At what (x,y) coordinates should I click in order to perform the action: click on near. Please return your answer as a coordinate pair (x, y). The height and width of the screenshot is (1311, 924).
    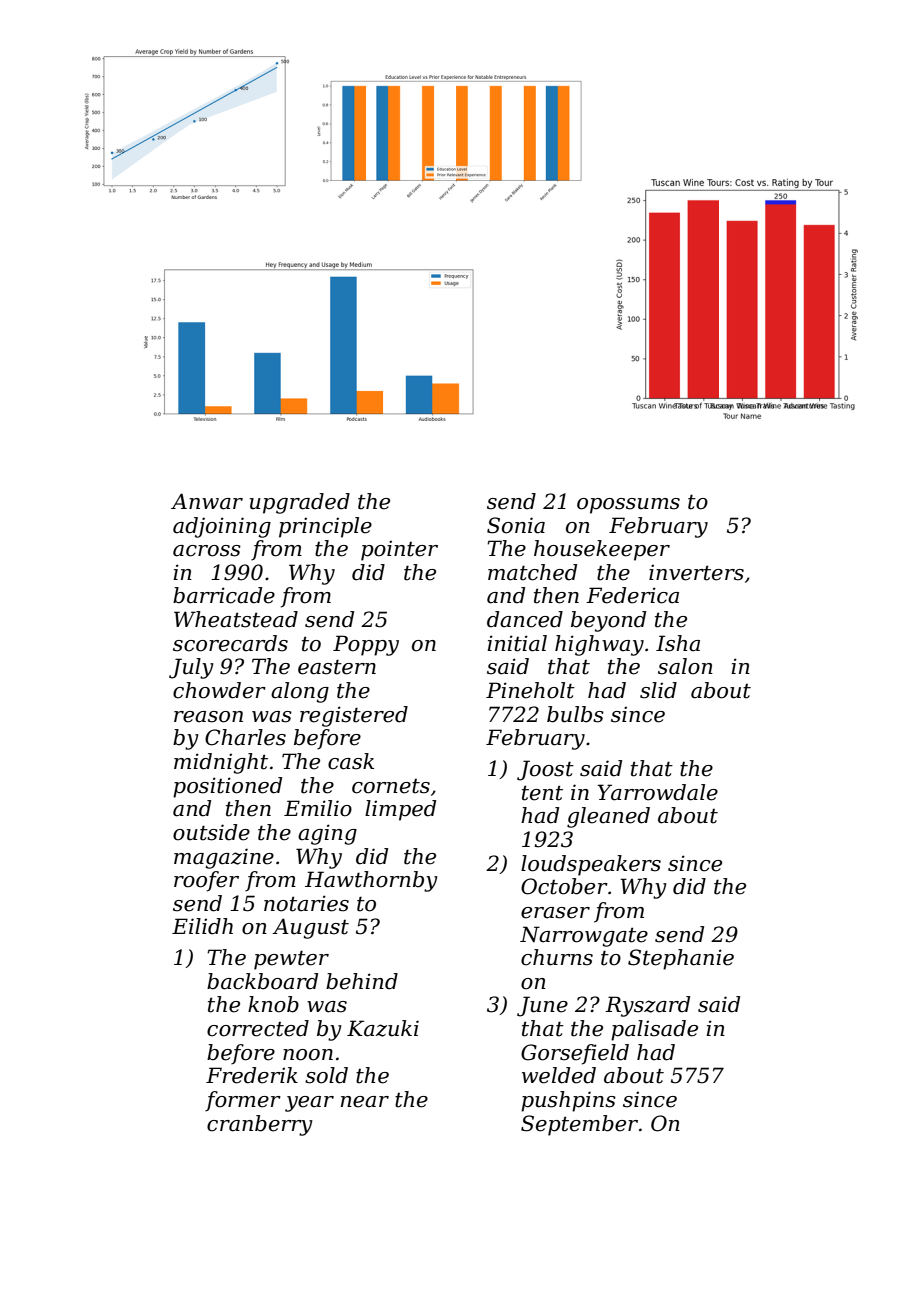
    Looking at the image, I should click on (365, 1102).
